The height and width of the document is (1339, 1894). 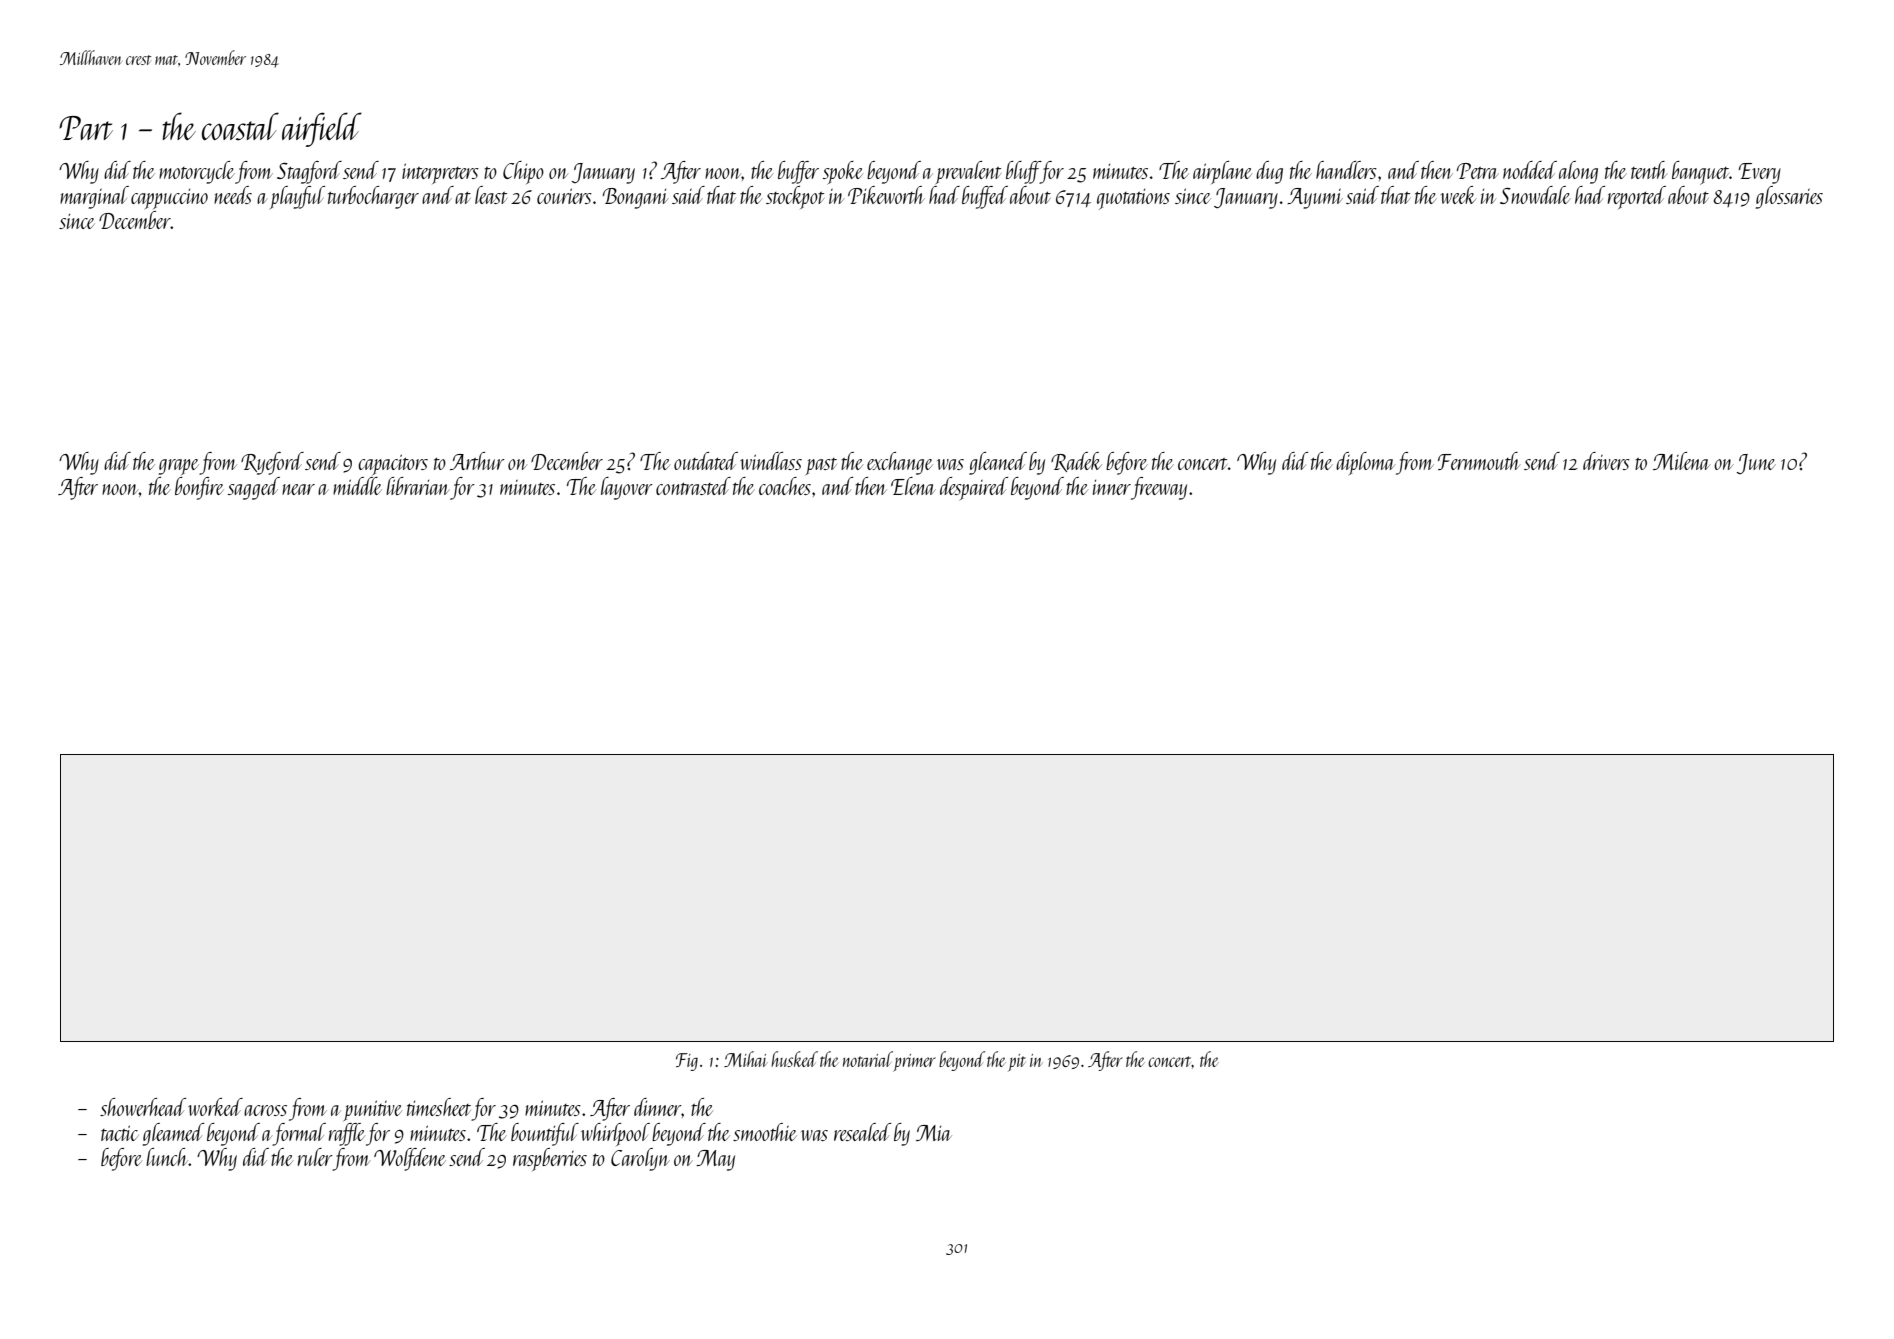 What do you see at coordinates (143, 1107) in the document?
I see `showerhead` at bounding box center [143, 1107].
